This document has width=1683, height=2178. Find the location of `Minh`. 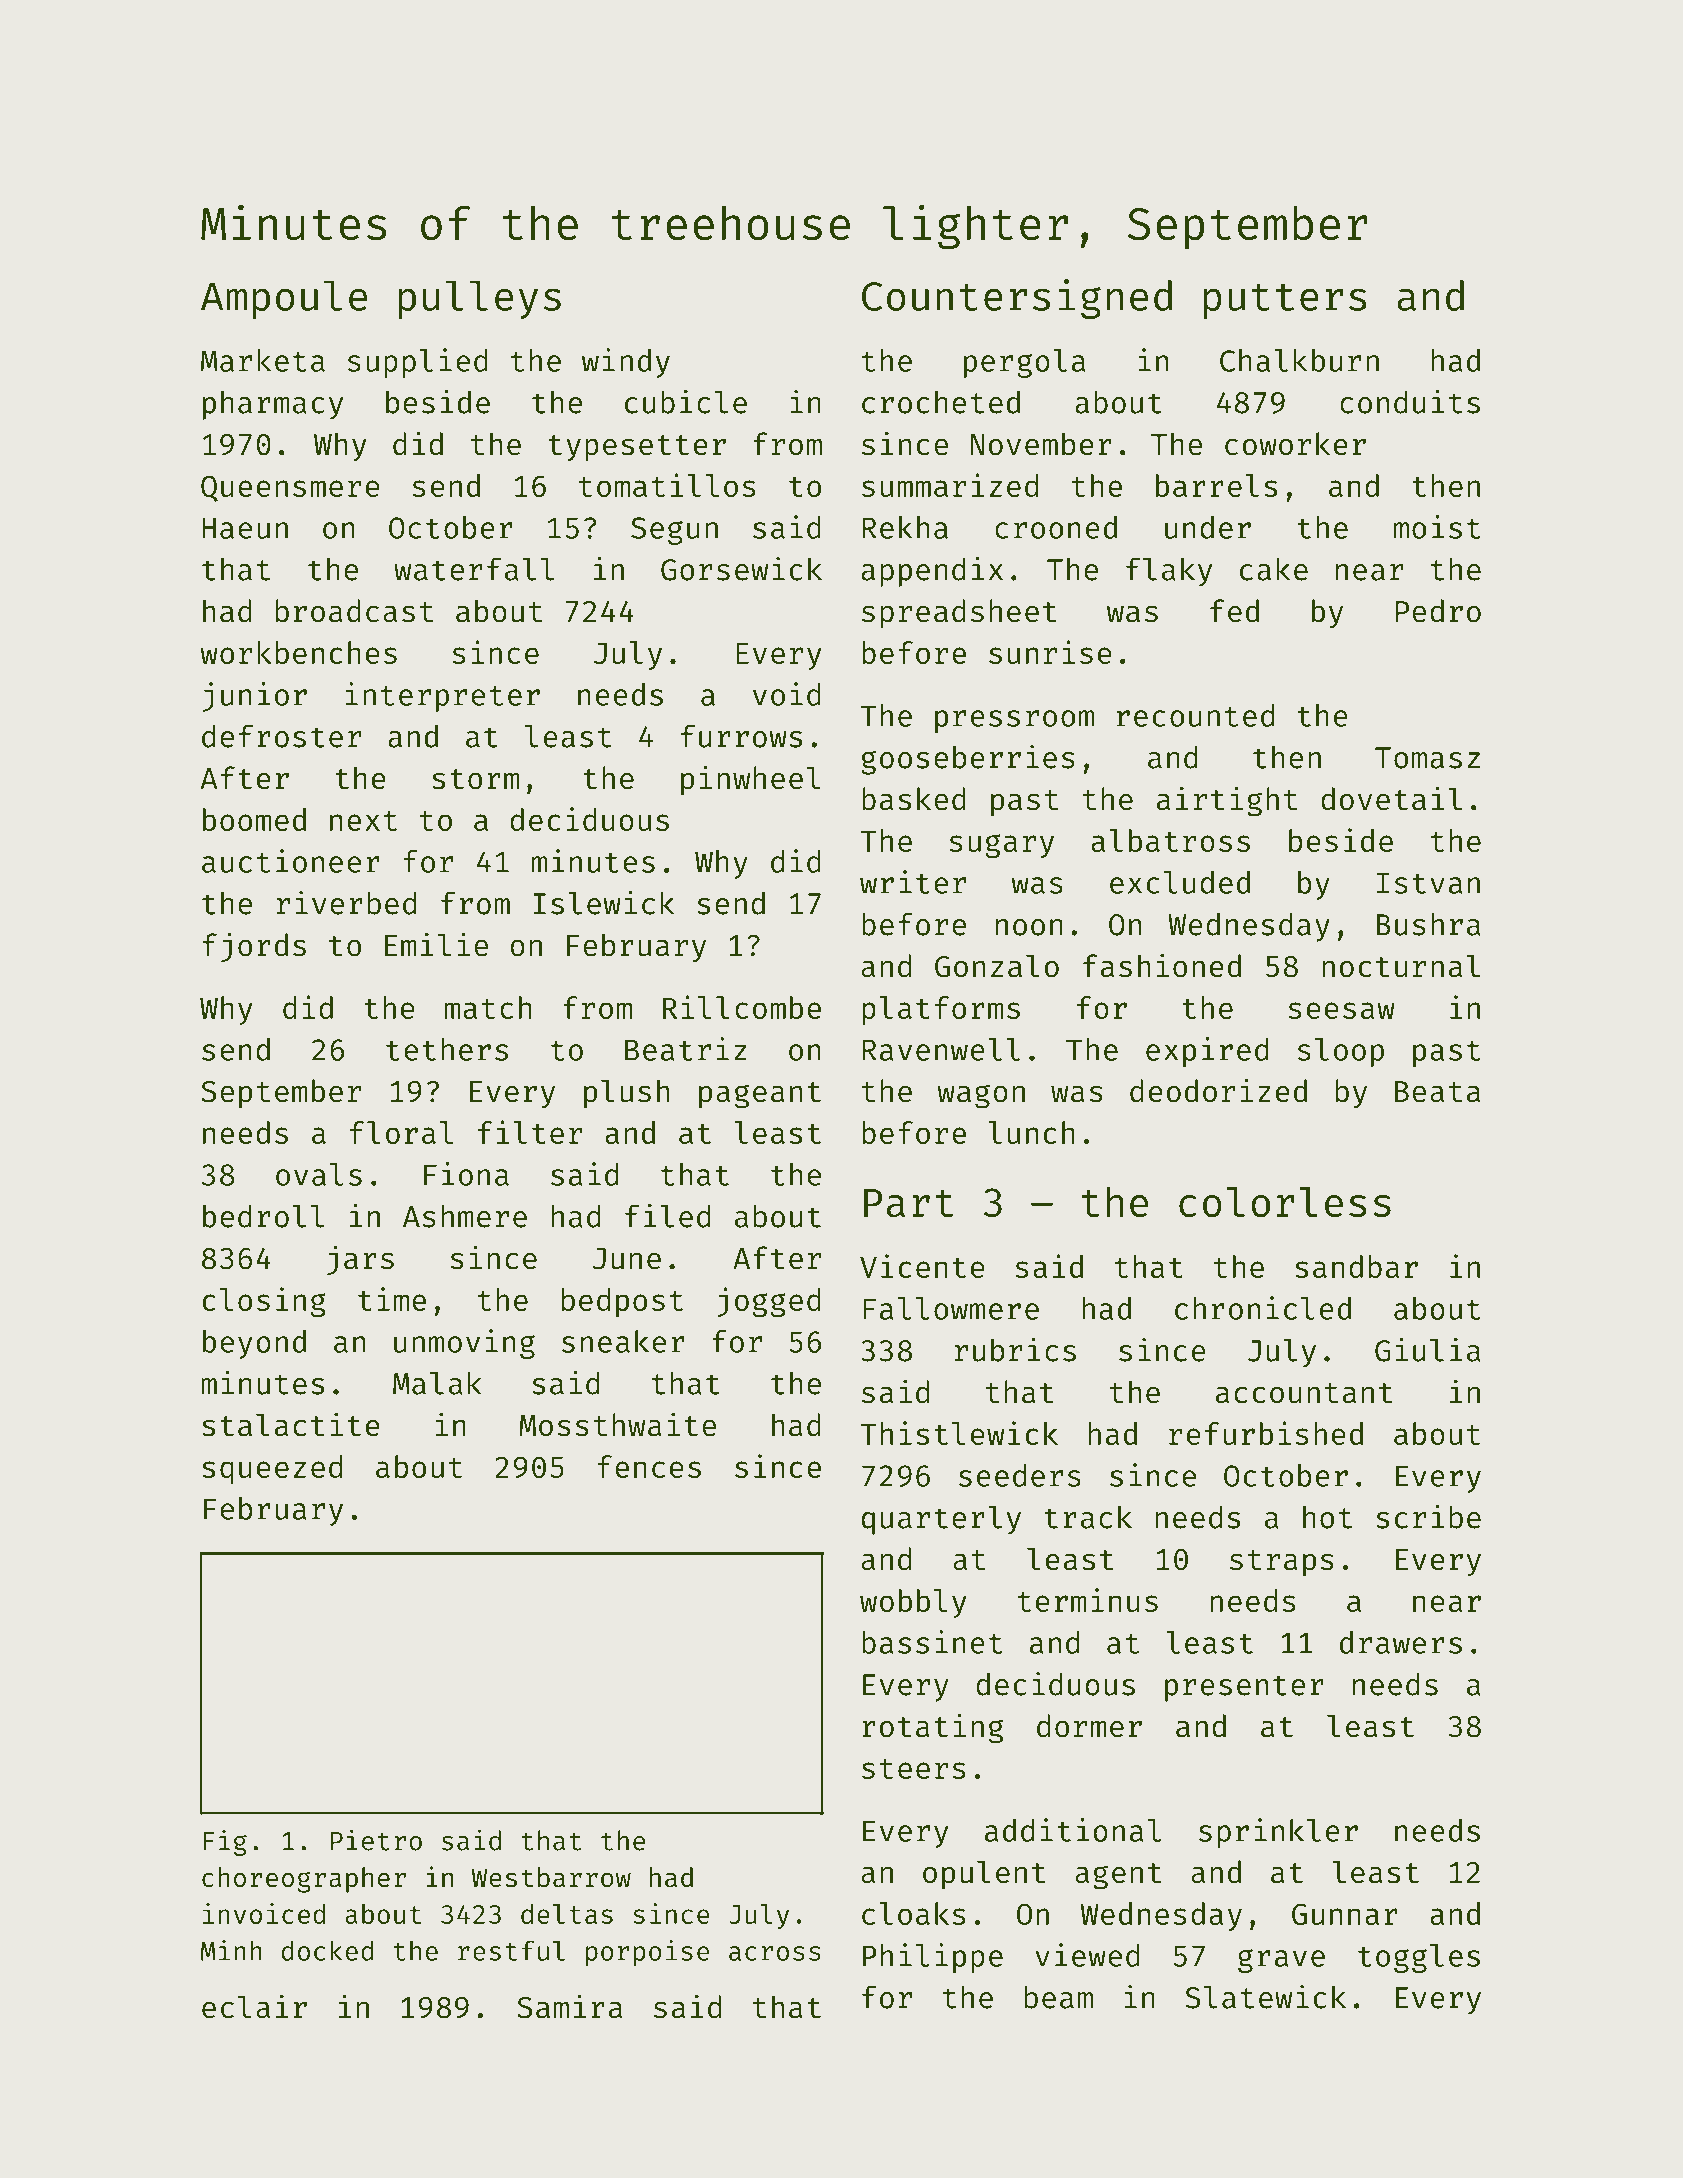

Minh is located at coordinates (231, 1950).
